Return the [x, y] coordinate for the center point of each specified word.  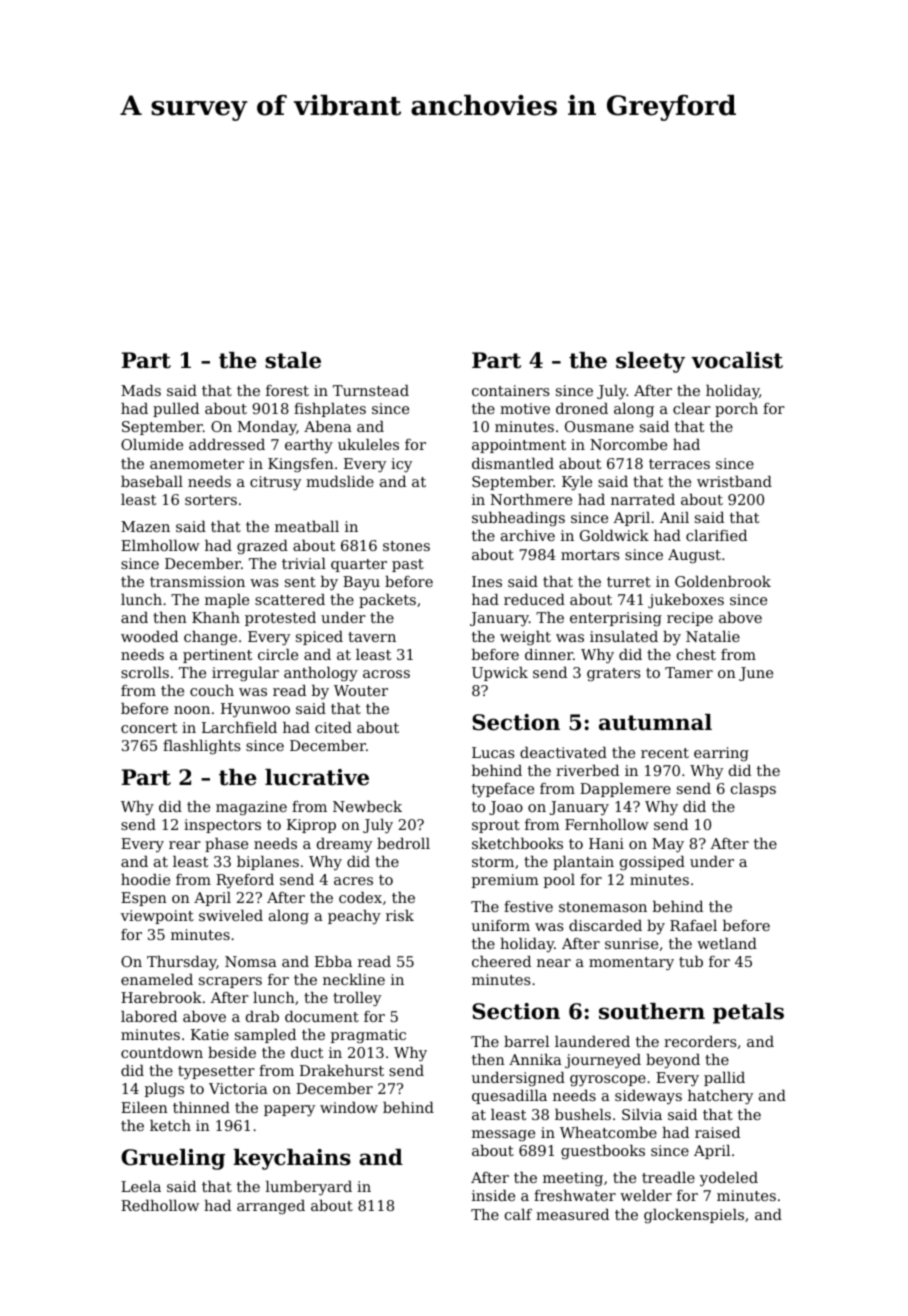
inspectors [222, 826]
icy [401, 465]
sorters [211, 500]
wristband [734, 481]
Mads [141, 390]
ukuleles [368, 444]
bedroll [403, 843]
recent [665, 753]
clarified [716, 535]
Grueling [173, 1159]
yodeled [729, 1179]
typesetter [216, 1073]
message [503, 1135]
